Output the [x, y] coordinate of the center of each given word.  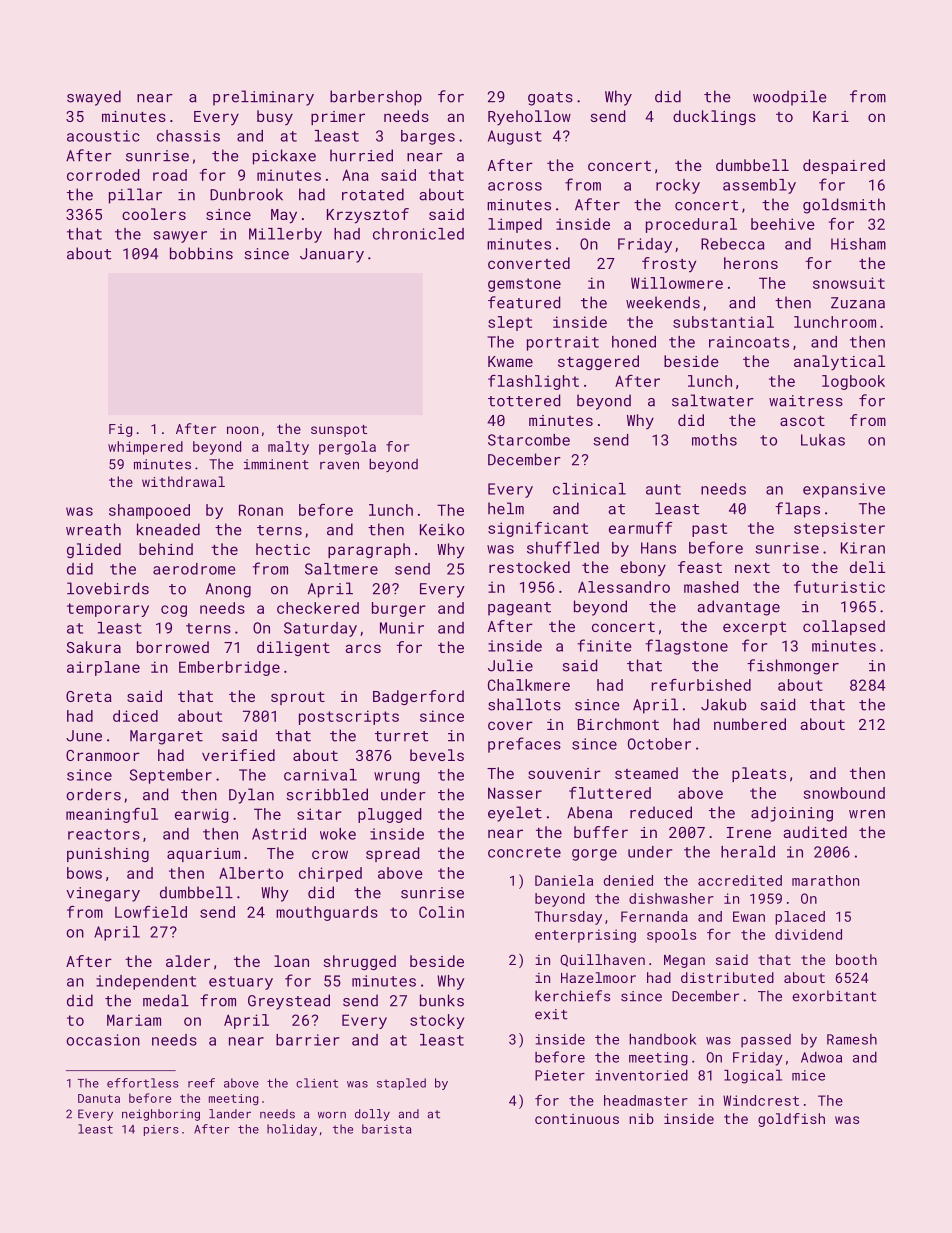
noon [243, 430]
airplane [103, 668]
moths [714, 440]
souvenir [564, 773]
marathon [825, 880]
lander [230, 1114]
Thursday [568, 918]
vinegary [103, 894]
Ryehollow [529, 118]
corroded [103, 175]
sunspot [339, 431]
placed [800, 918]
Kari [831, 116]
